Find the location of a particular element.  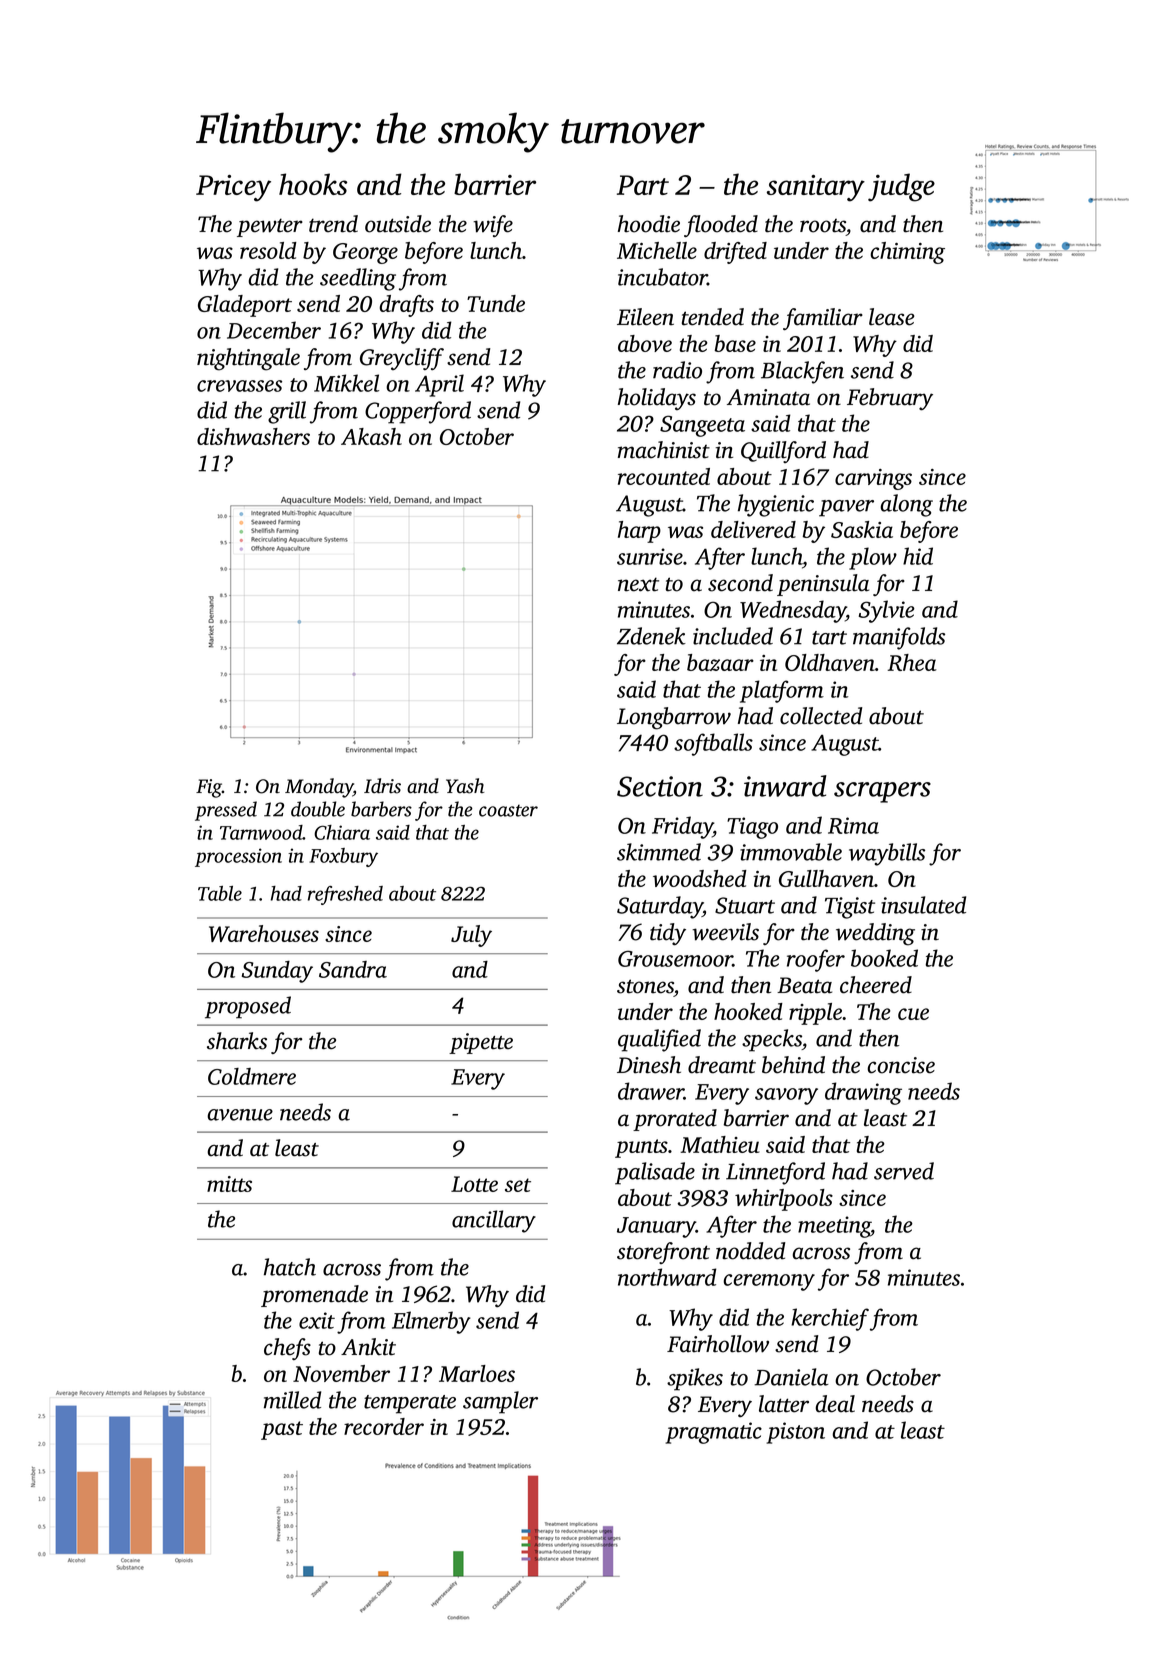

recorder is located at coordinates (384, 1426).
